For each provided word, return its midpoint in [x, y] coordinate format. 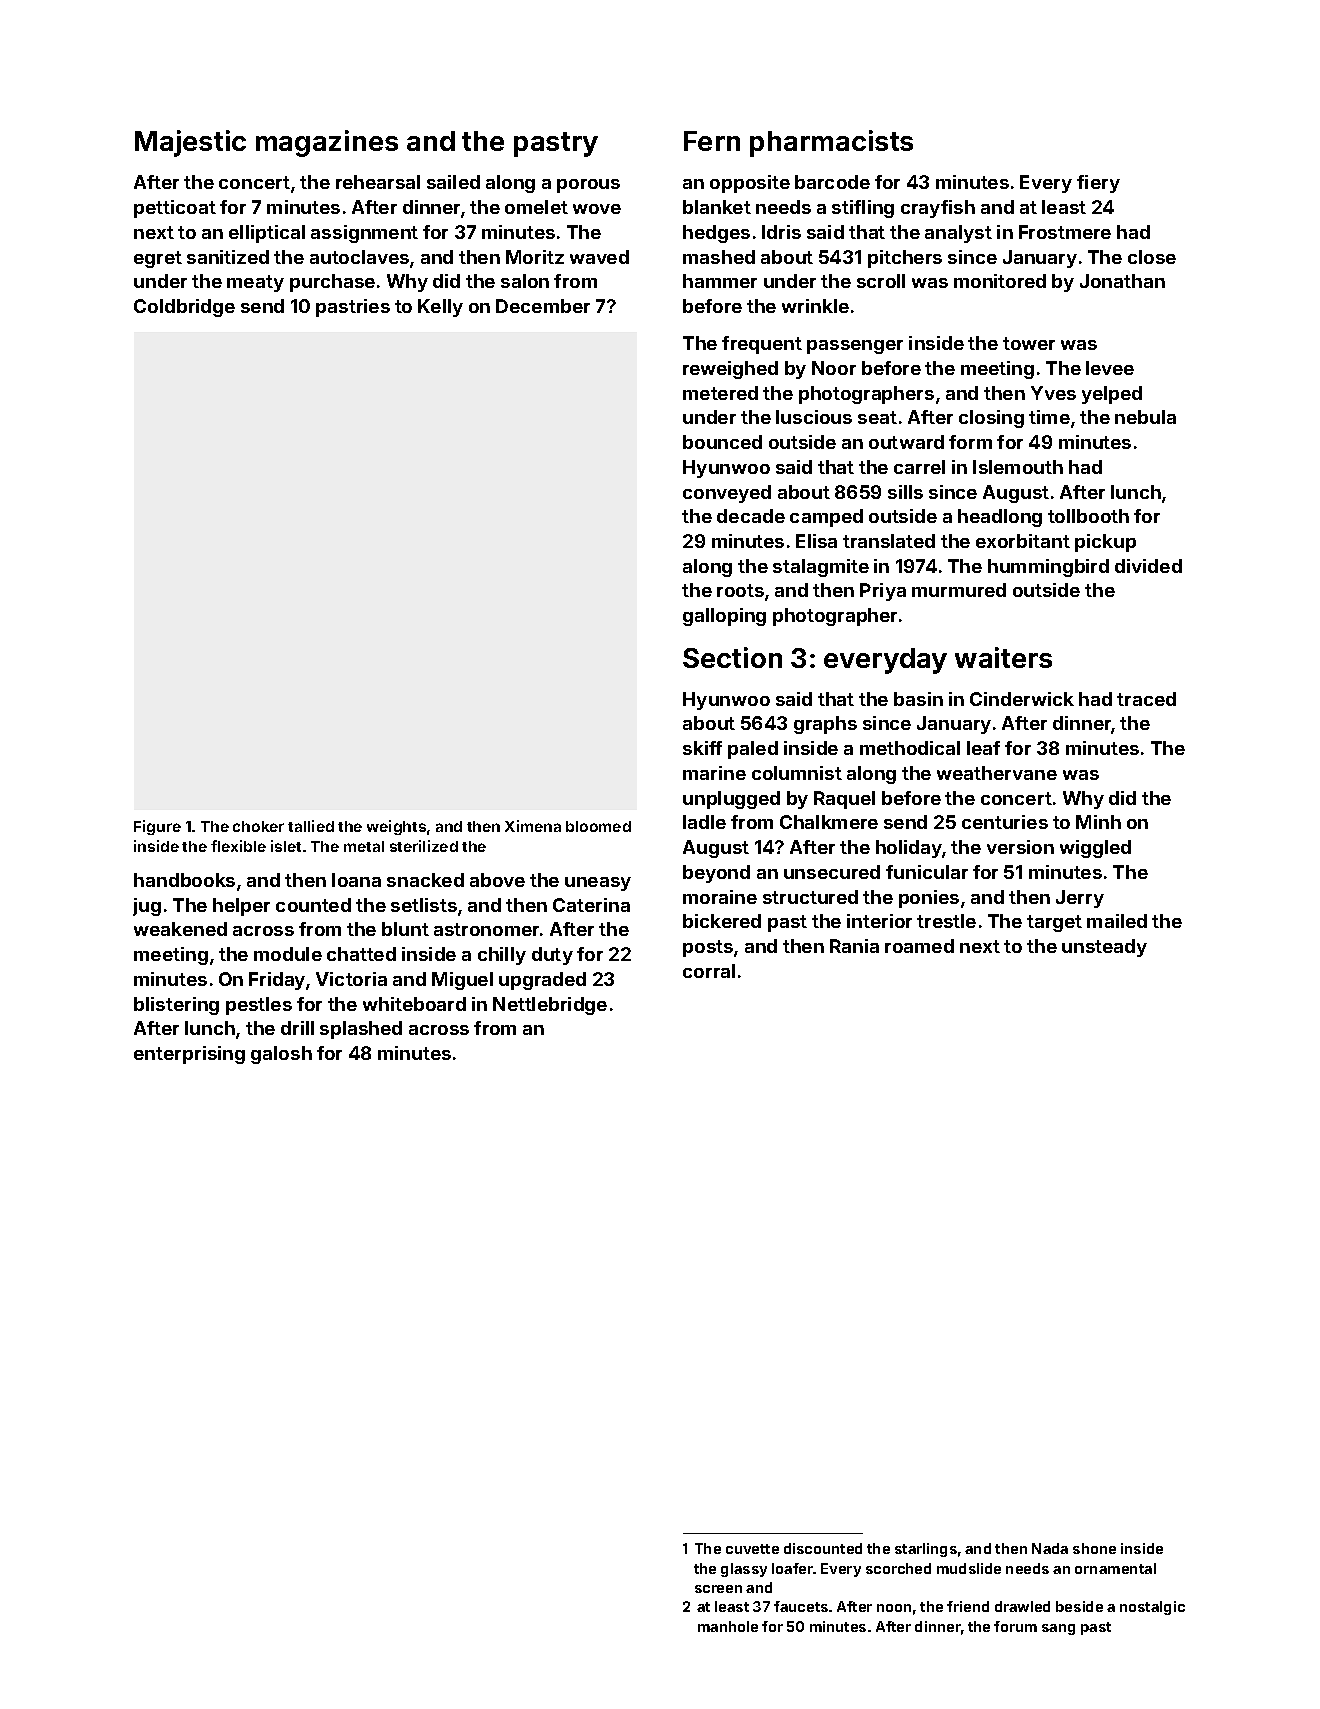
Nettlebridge [550, 1006]
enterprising [189, 1055]
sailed [453, 182]
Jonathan [1122, 281]
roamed [919, 946]
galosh [281, 1055]
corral [709, 971]
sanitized [228, 257]
